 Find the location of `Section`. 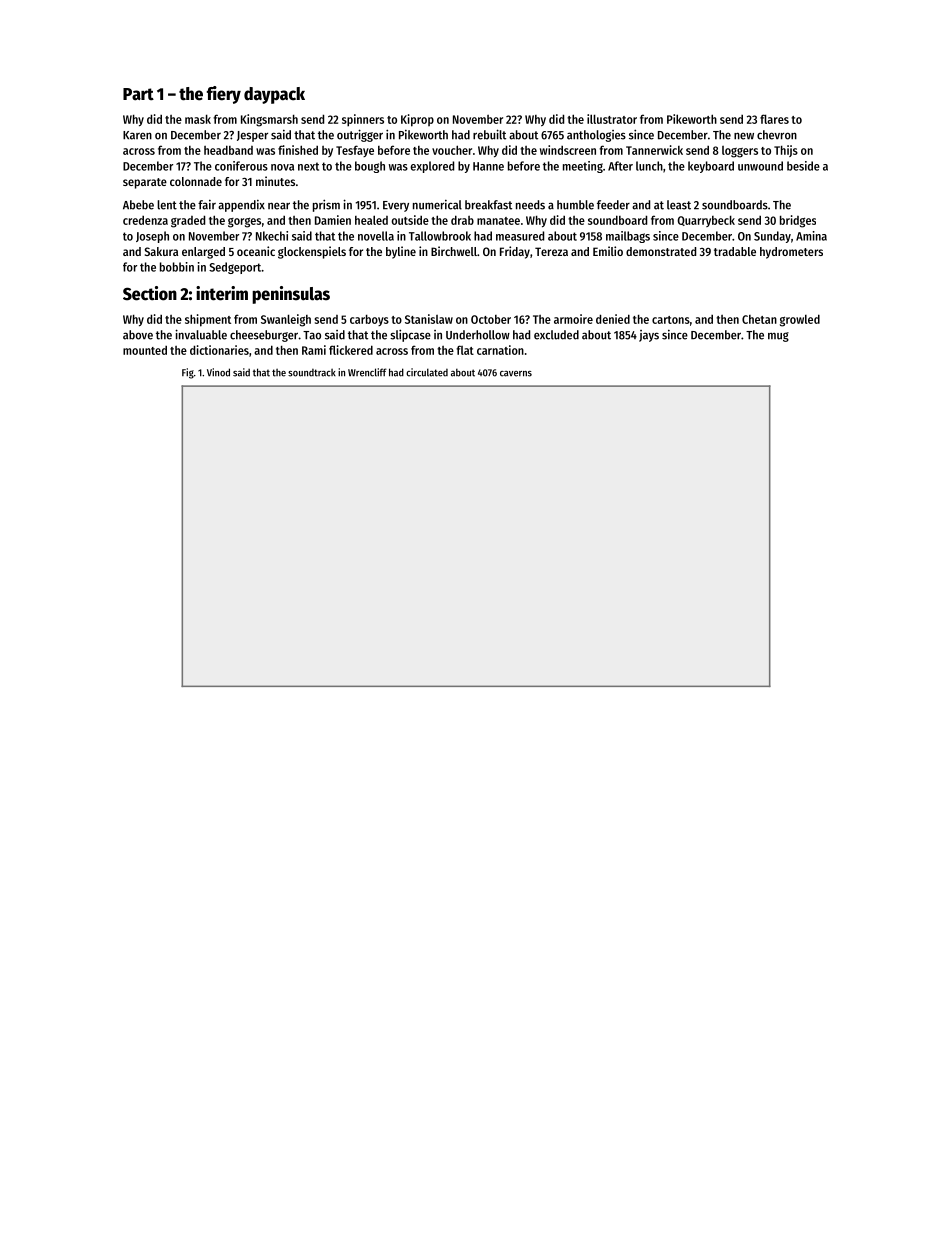

Section is located at coordinates (150, 293).
